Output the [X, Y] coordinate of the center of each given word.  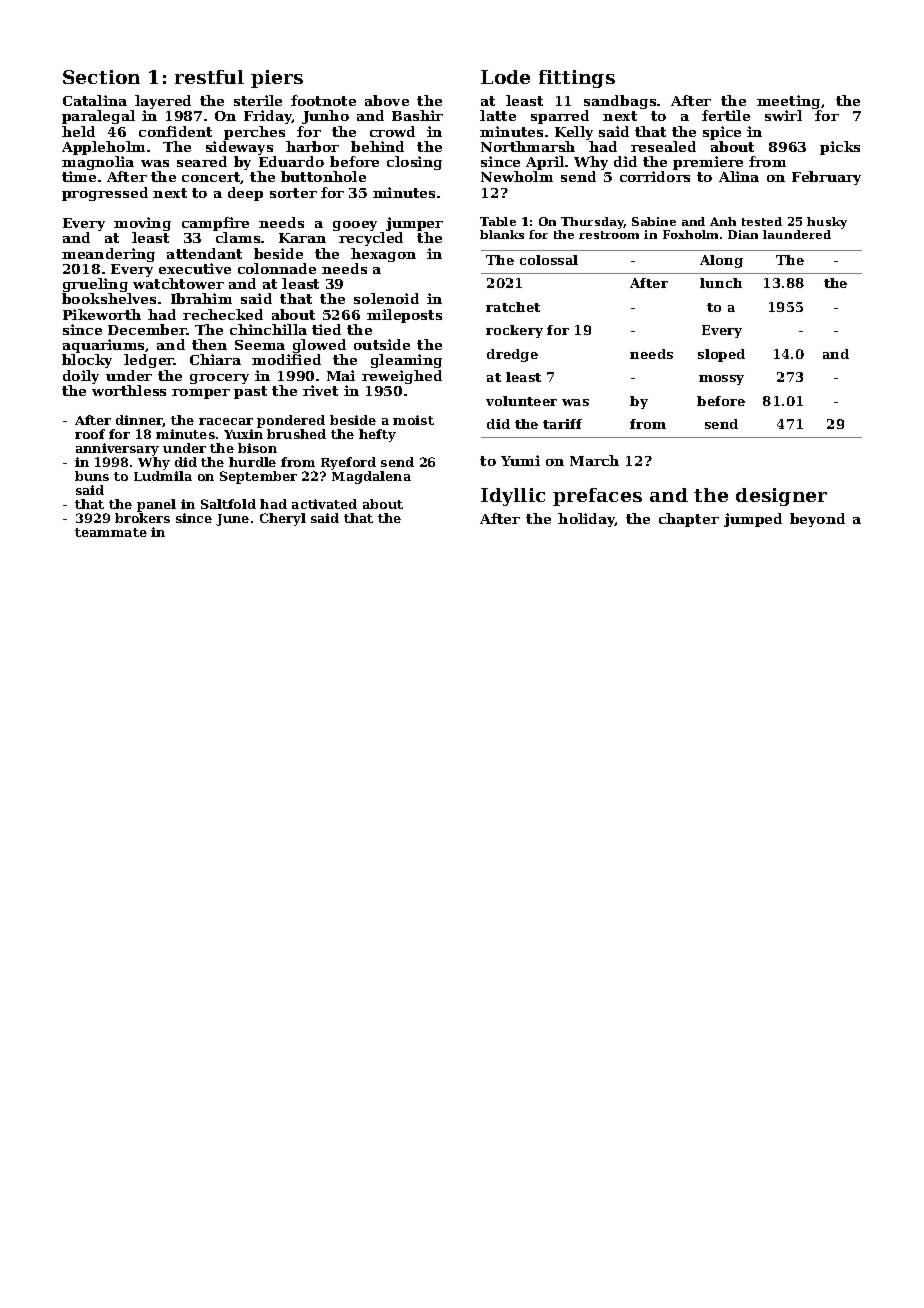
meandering [108, 255]
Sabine [654, 221]
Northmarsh [528, 146]
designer [781, 497]
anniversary [117, 449]
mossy [721, 380]
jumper [414, 224]
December [147, 329]
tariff [562, 424]
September [258, 477]
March [594, 460]
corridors [655, 176]
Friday [268, 117]
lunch [721, 283]
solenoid [386, 298]
